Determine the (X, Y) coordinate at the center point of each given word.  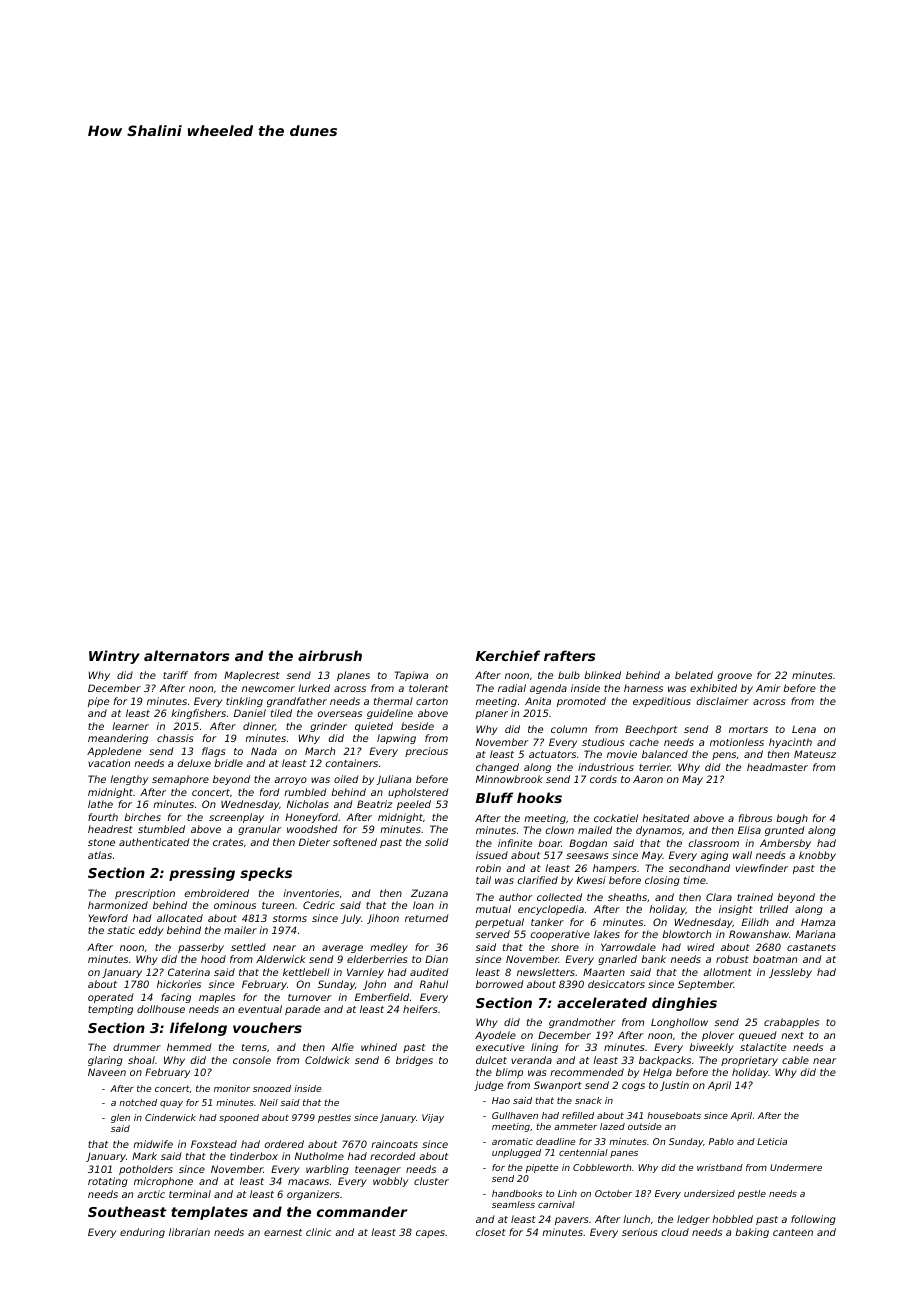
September (706, 985)
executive (500, 1047)
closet (491, 1232)
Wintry (114, 657)
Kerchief (508, 655)
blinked (602, 675)
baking (752, 1233)
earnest (283, 1232)
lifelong (198, 1029)
